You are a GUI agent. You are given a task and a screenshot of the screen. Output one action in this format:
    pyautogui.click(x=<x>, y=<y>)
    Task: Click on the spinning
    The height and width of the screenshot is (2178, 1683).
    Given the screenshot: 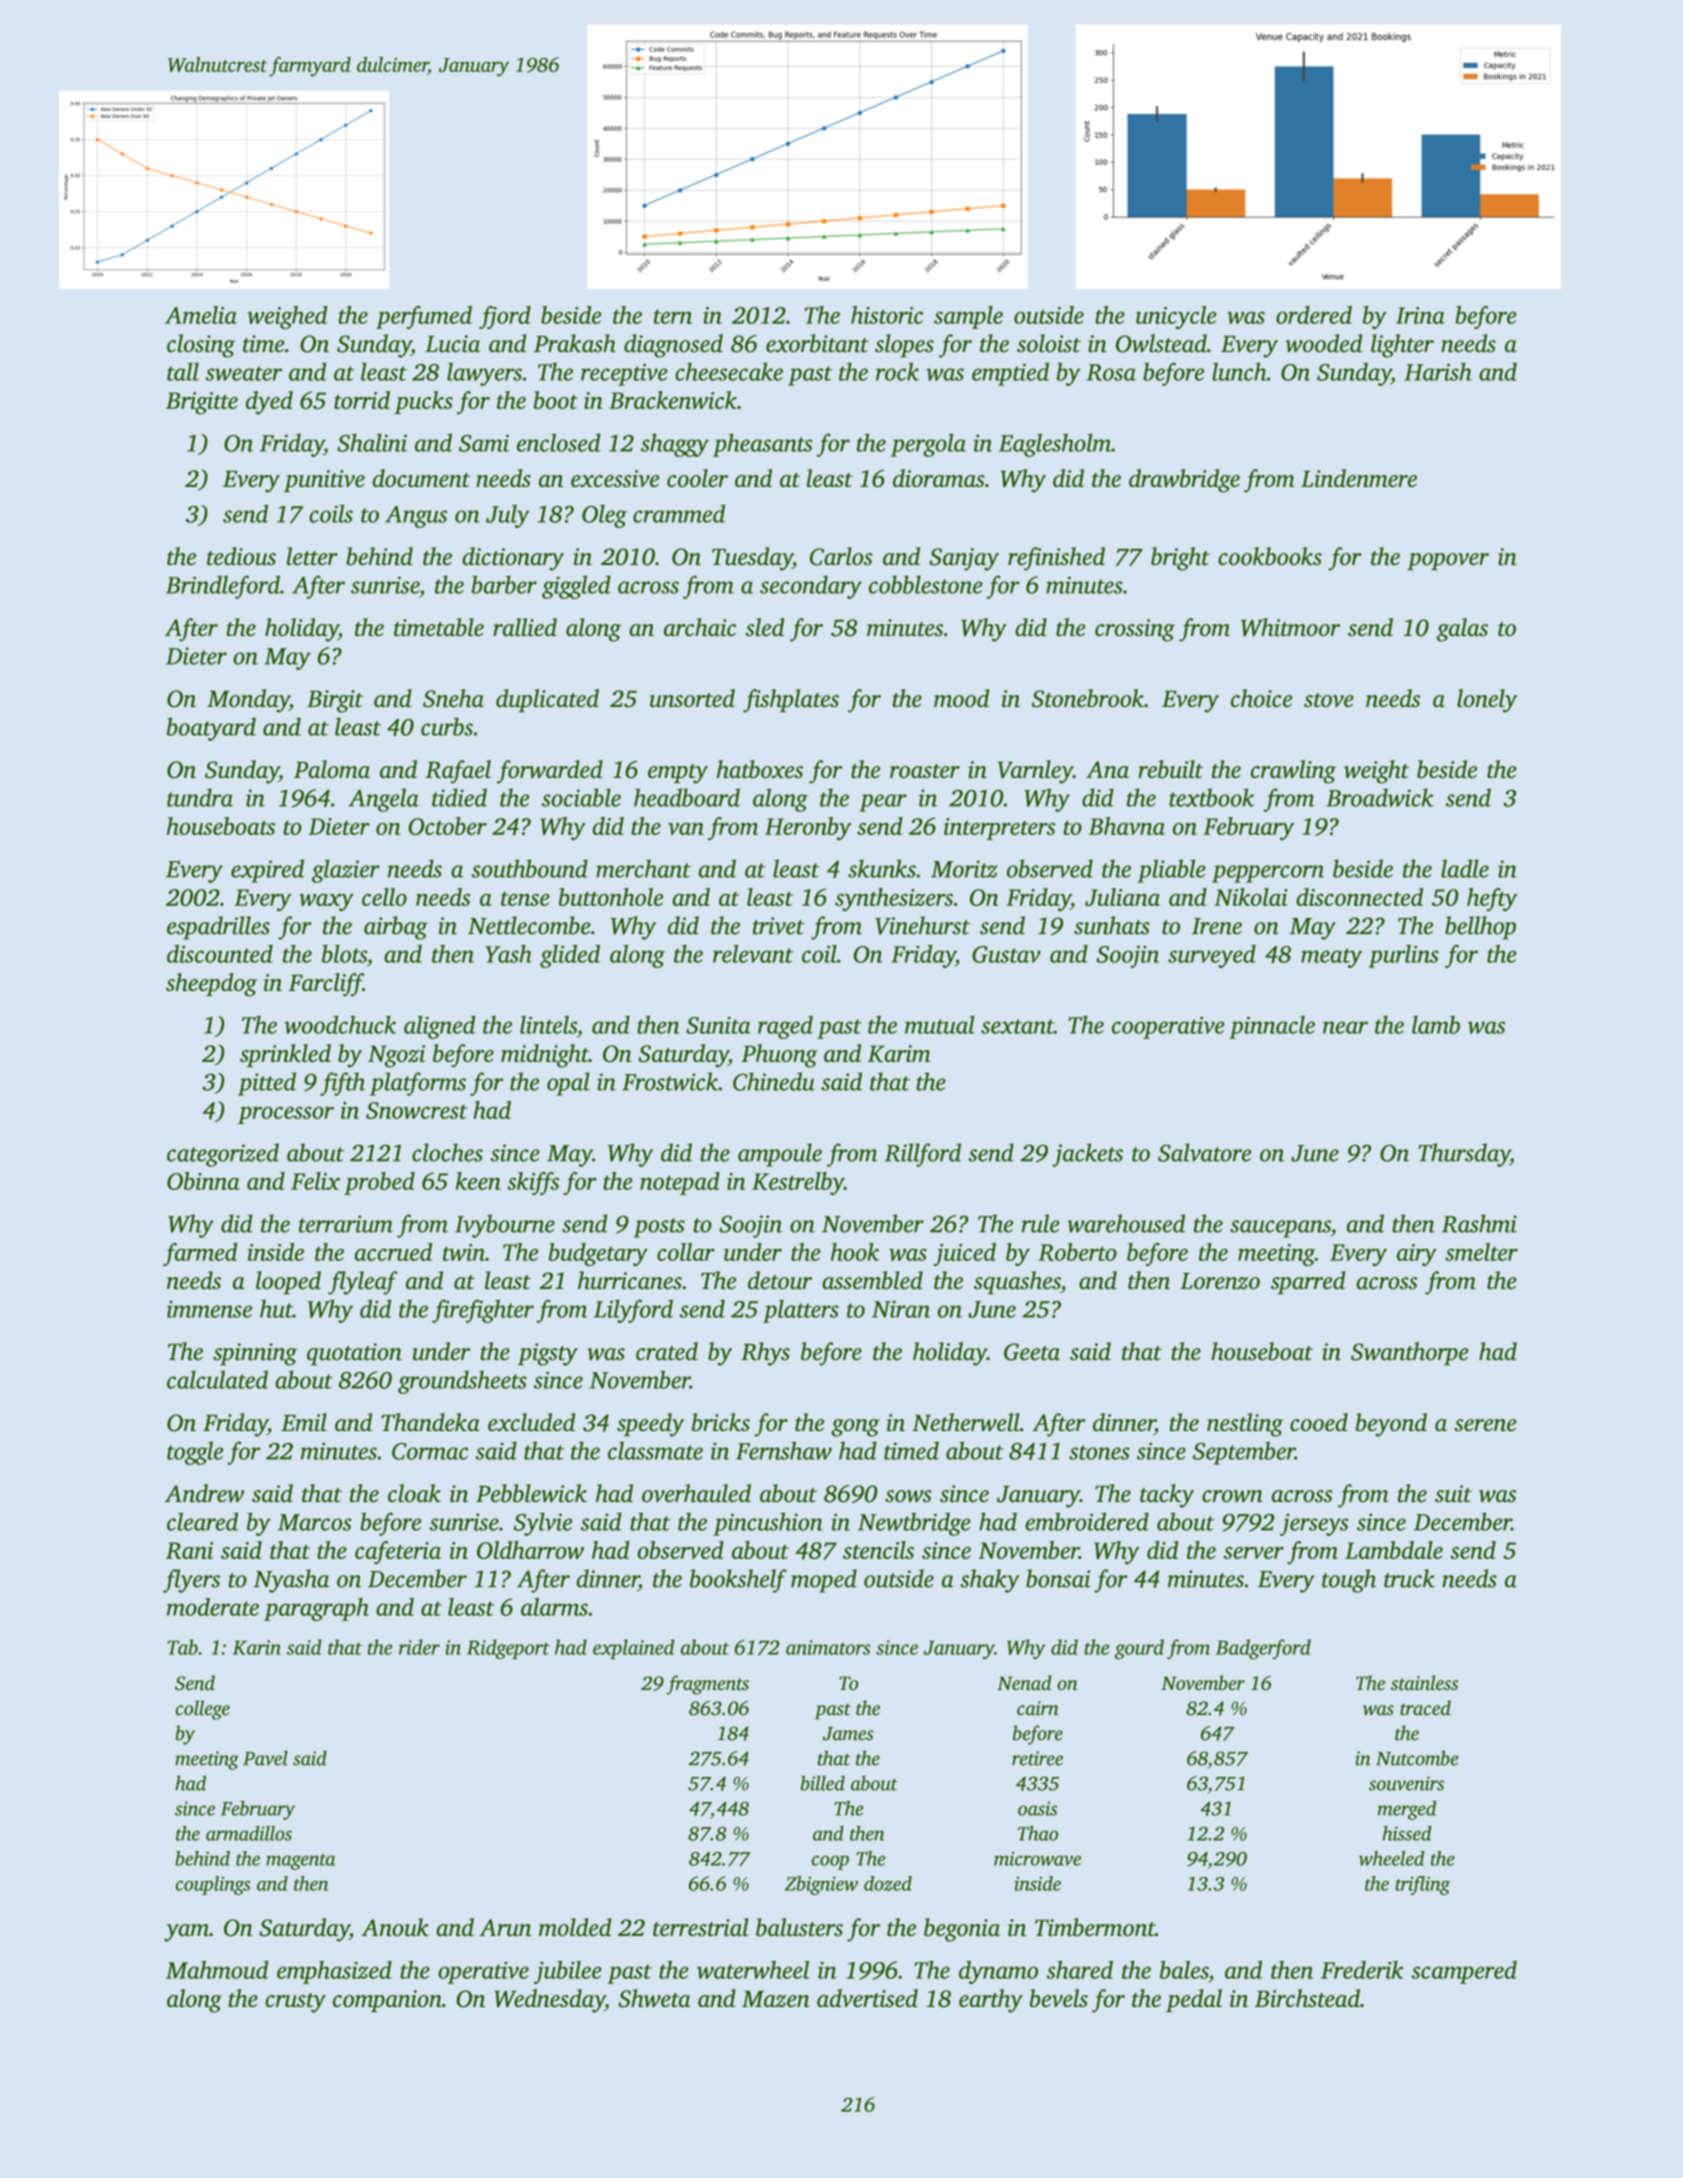 What is the action you would take?
    pyautogui.click(x=255, y=1354)
